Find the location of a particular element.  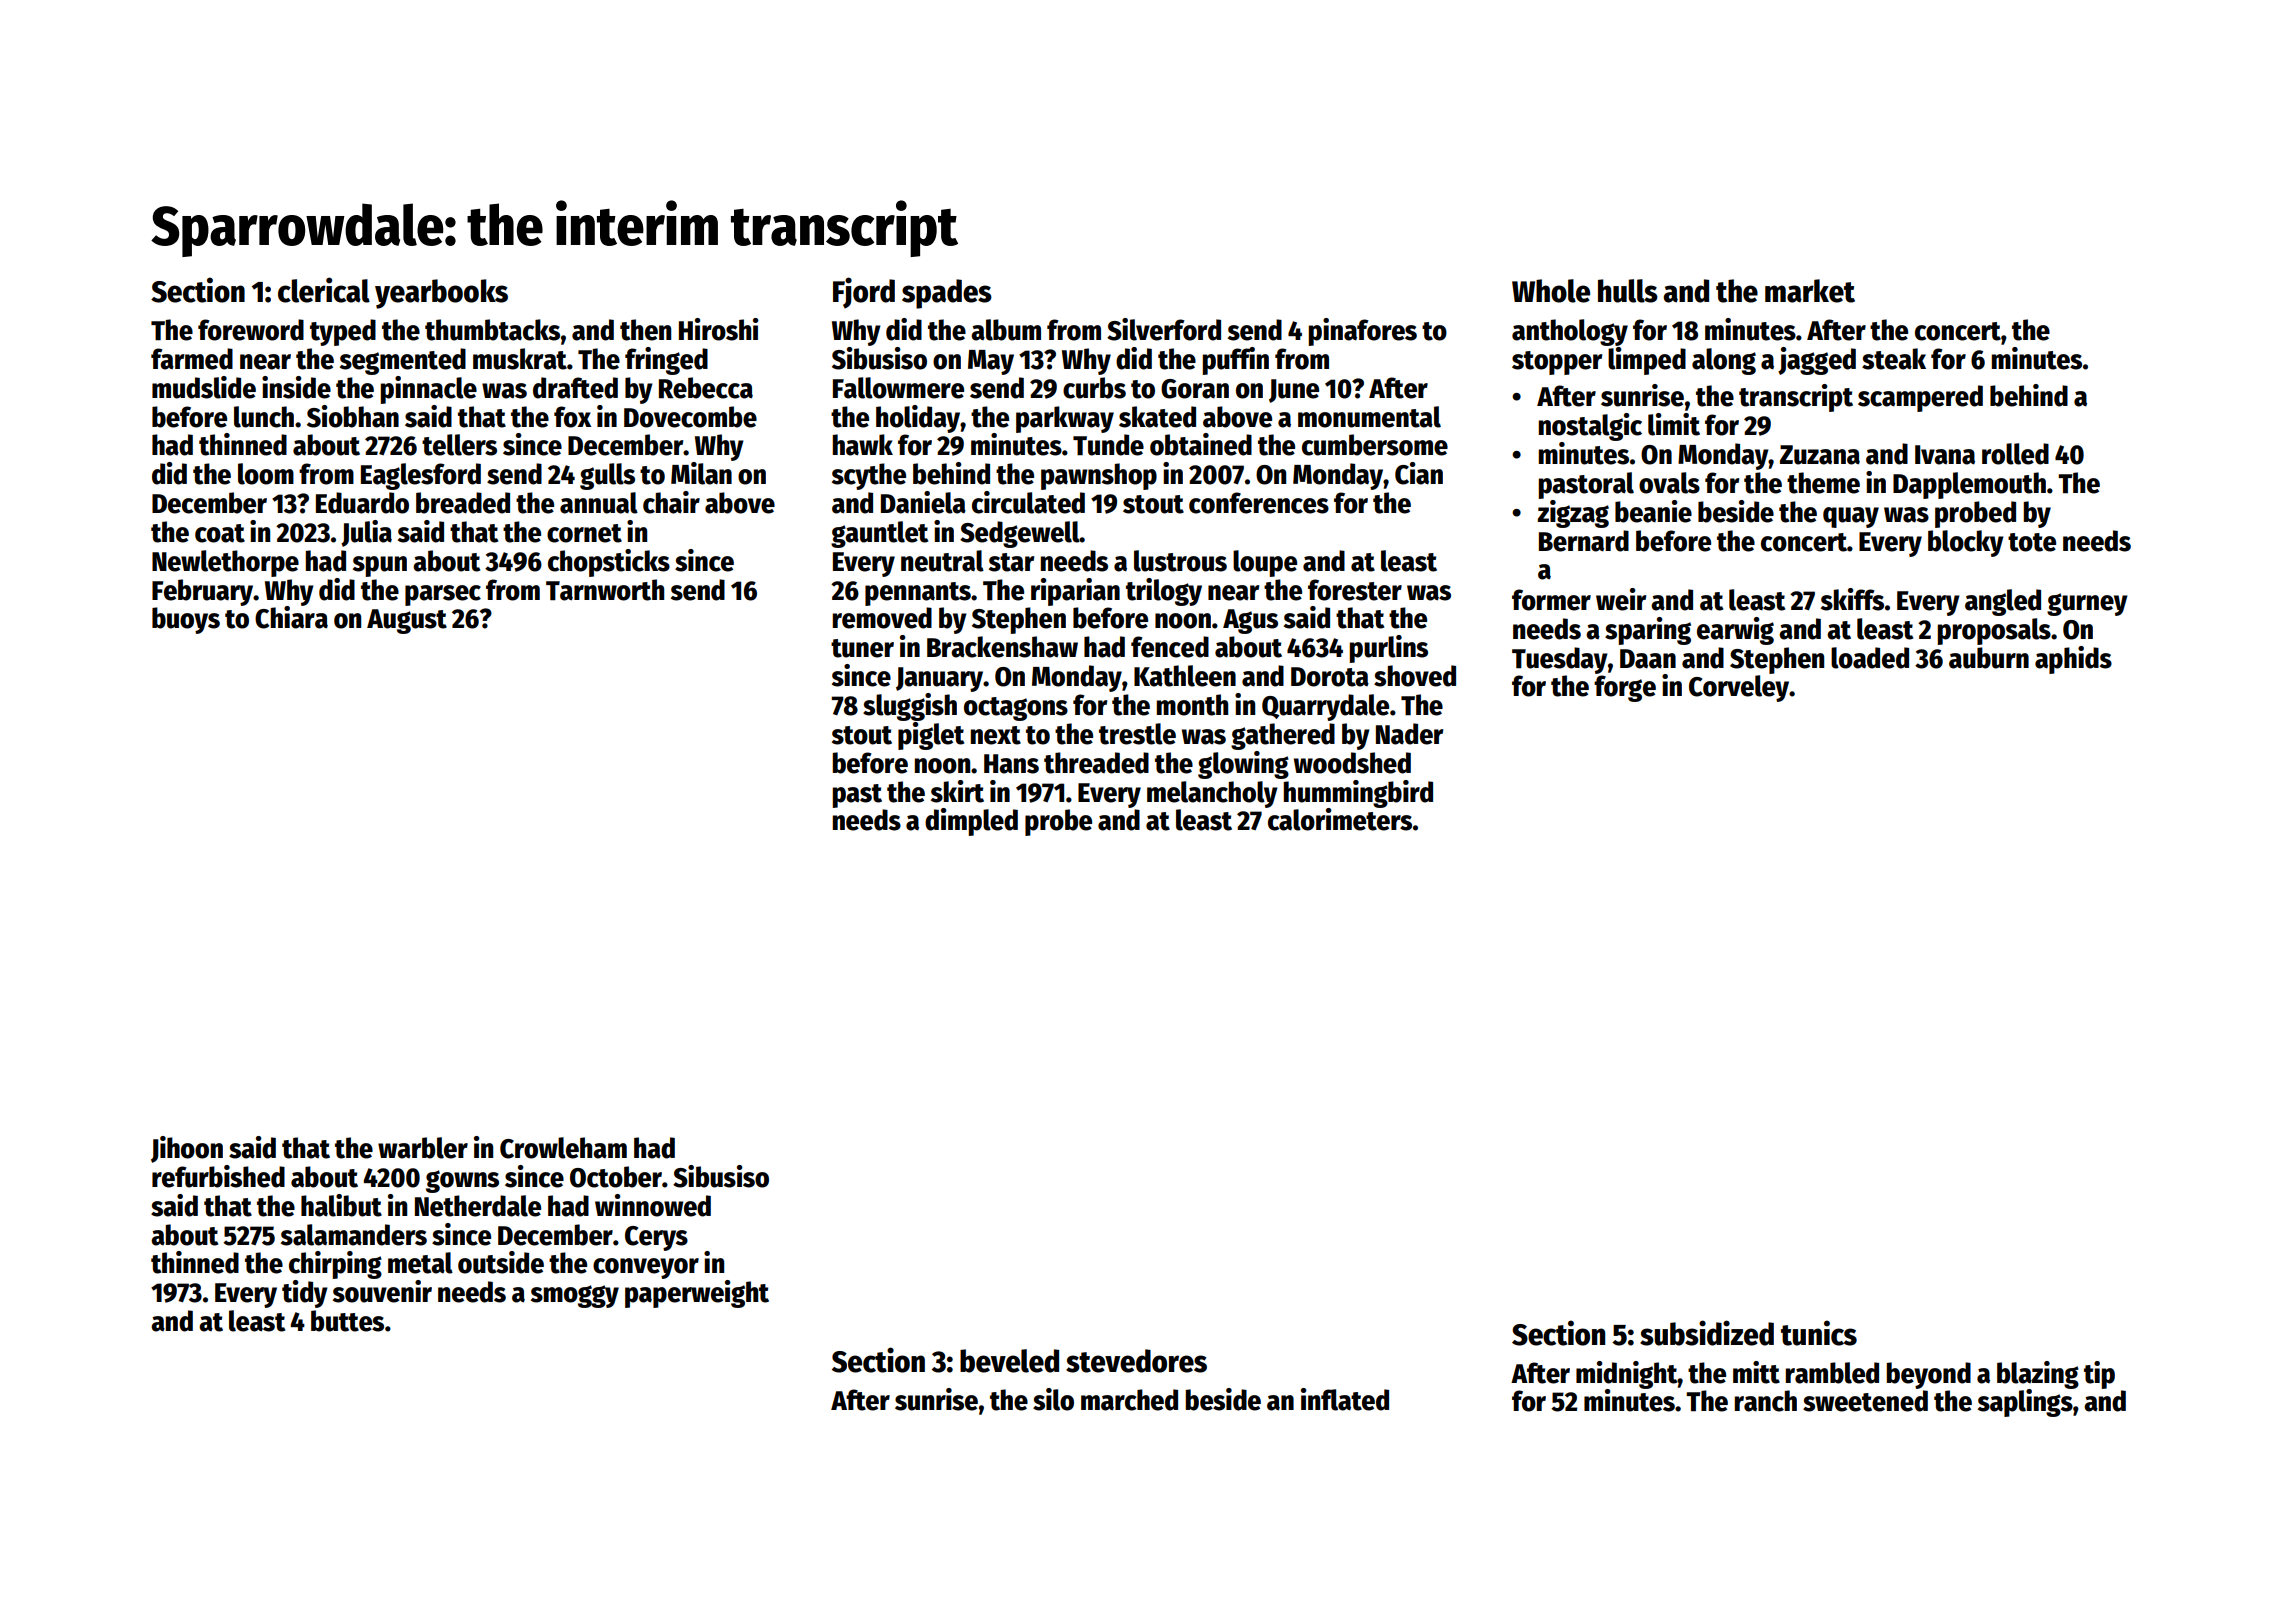

Jihoon is located at coordinates (187, 1149).
